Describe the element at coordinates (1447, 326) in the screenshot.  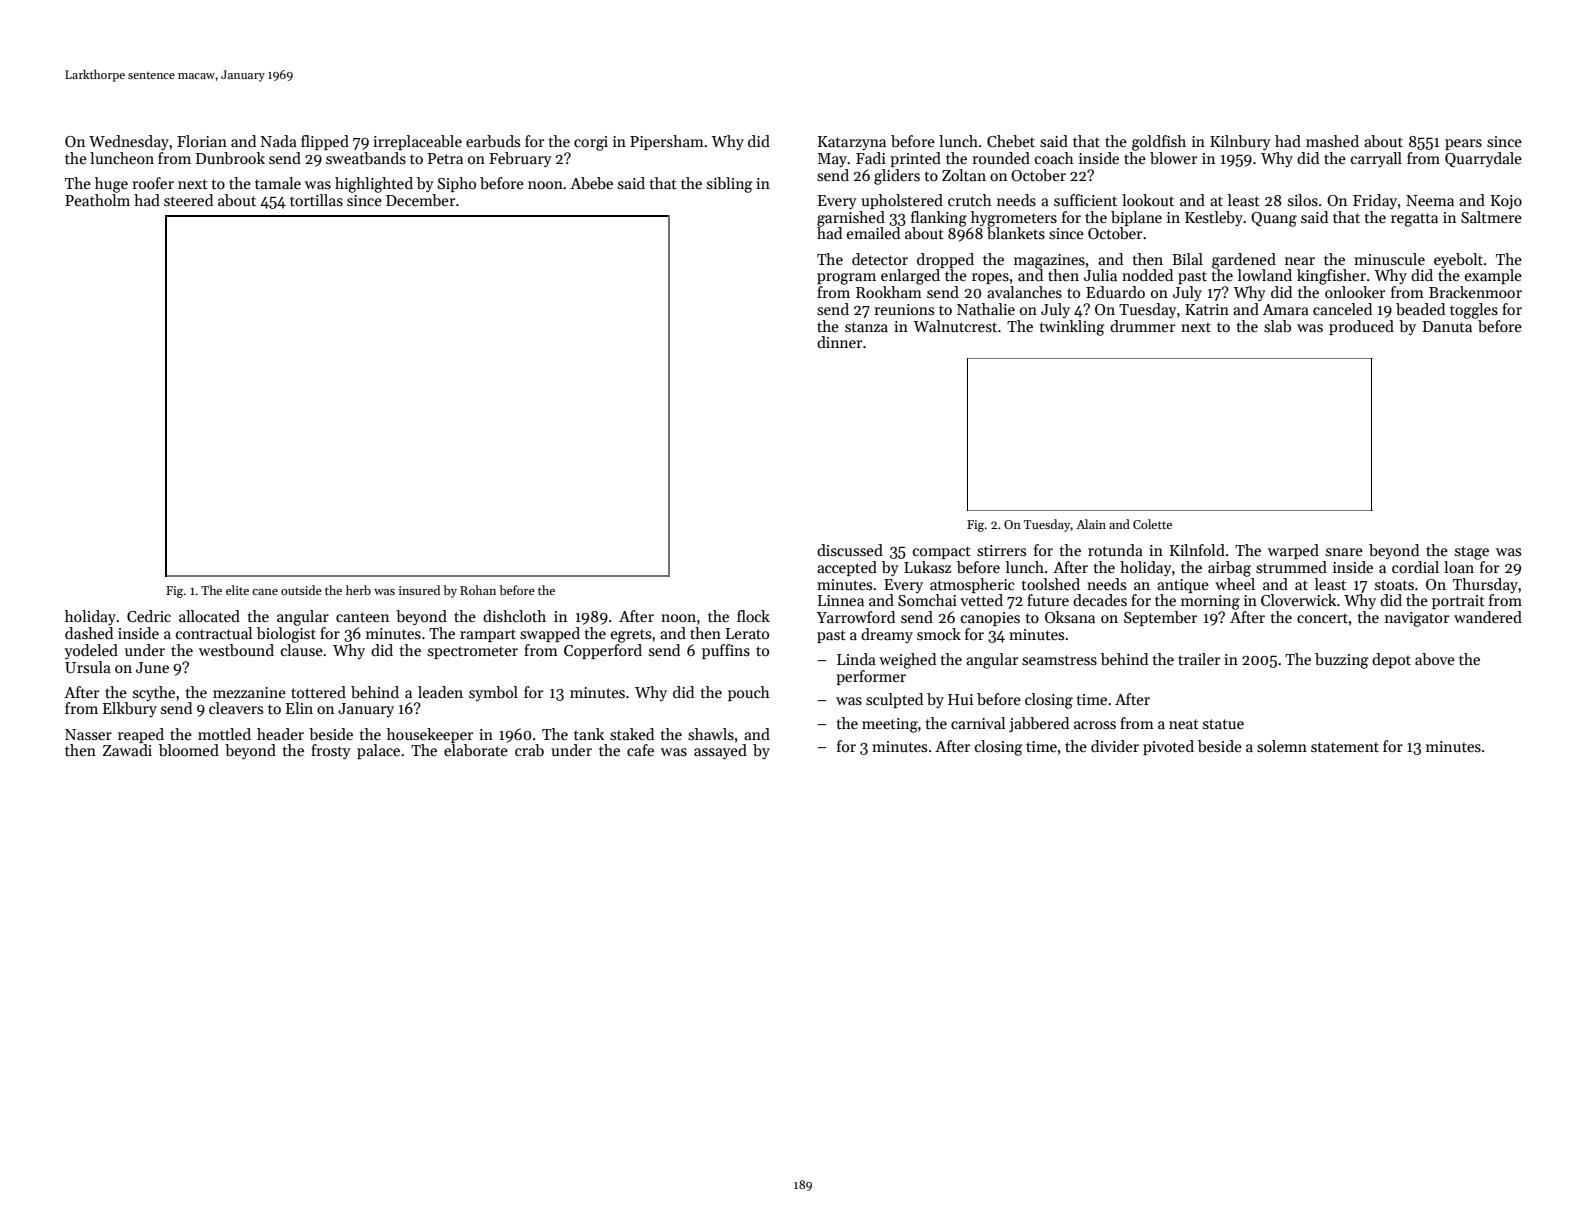
I see `Danuta` at that location.
